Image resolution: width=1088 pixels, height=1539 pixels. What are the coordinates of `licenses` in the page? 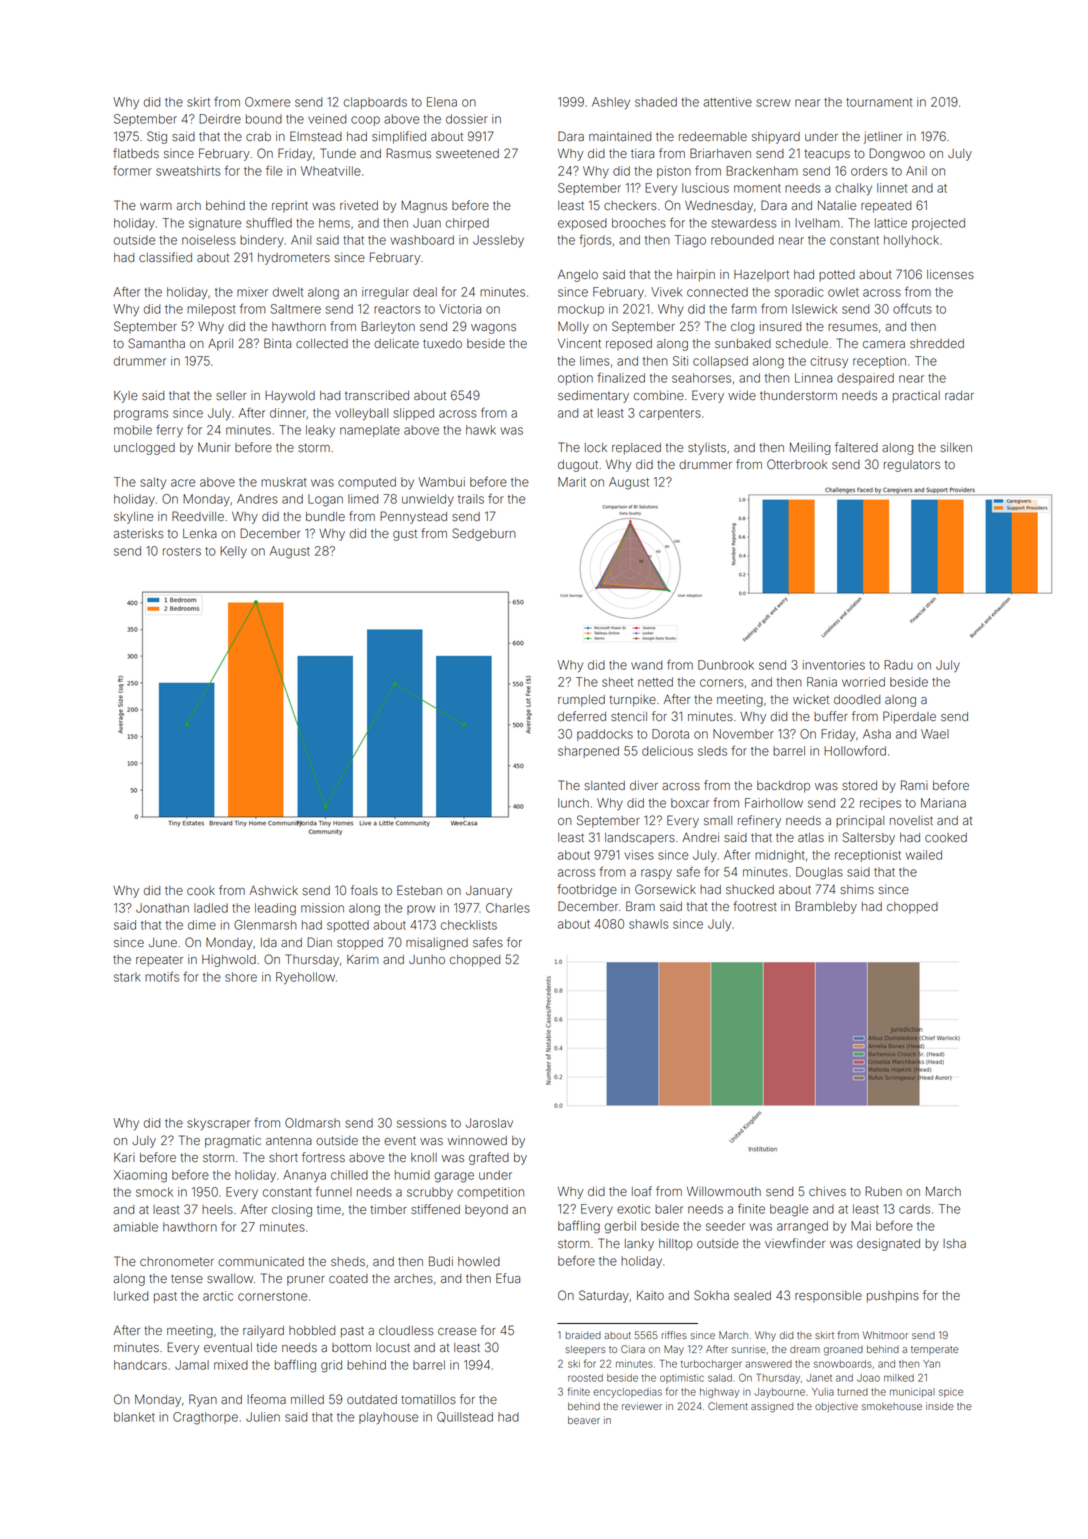 It's located at (950, 274).
